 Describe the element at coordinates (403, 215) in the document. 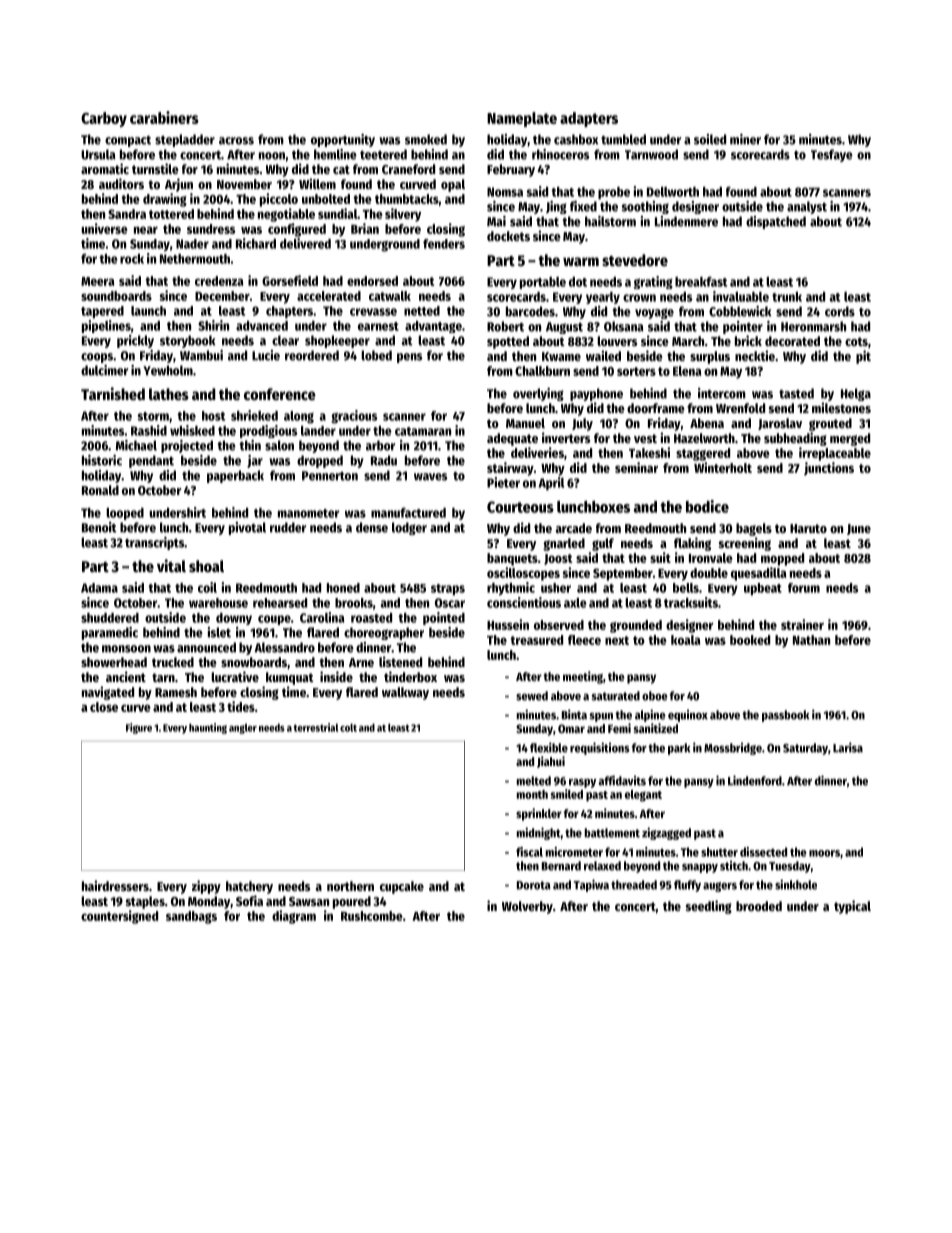

I see `silvery` at that location.
